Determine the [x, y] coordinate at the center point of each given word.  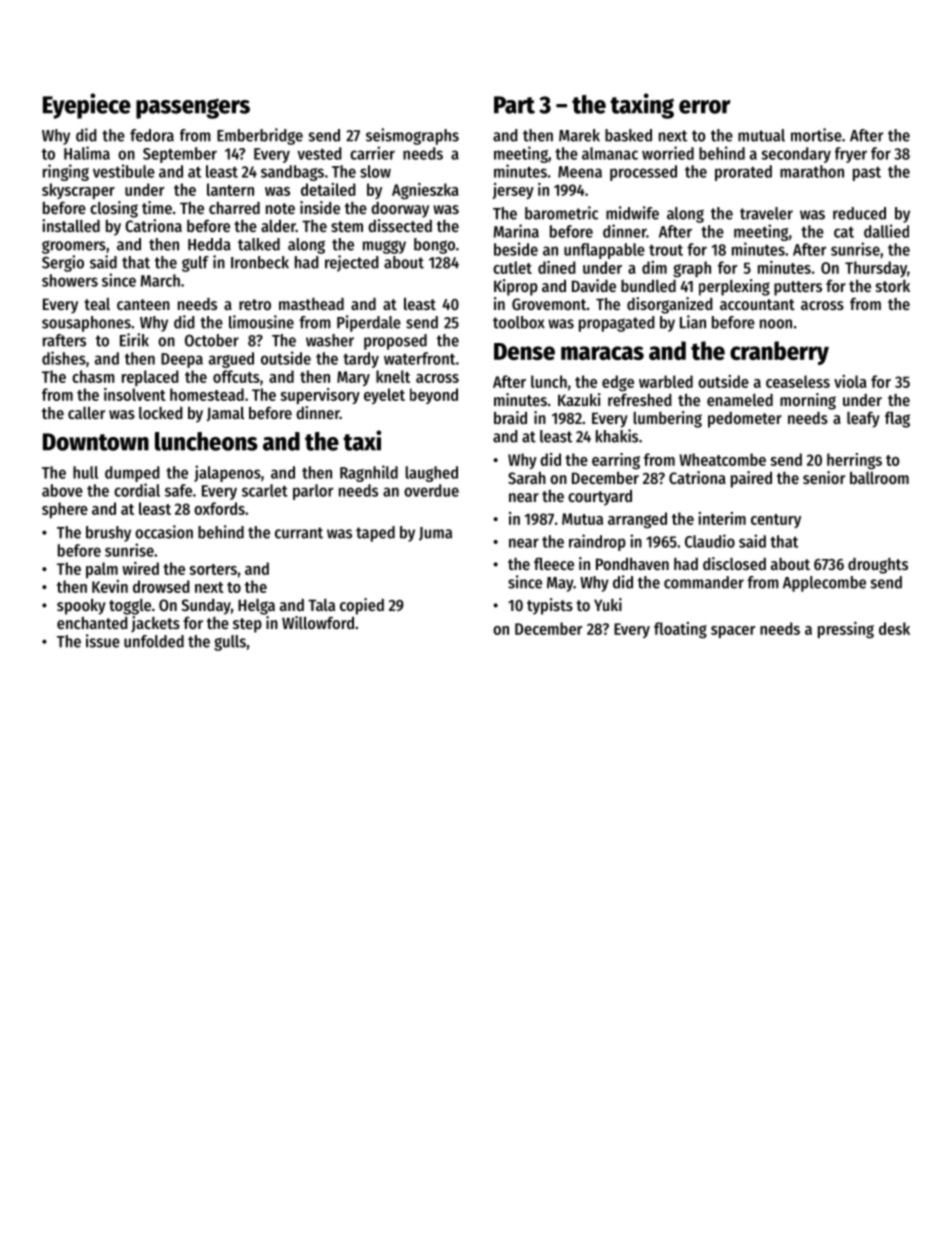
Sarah [527, 478]
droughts [878, 566]
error [705, 107]
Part [514, 105]
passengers [193, 108]
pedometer [745, 420]
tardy [361, 360]
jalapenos [227, 473]
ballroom [879, 477]
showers [70, 280]
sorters [213, 569]
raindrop [597, 542]
